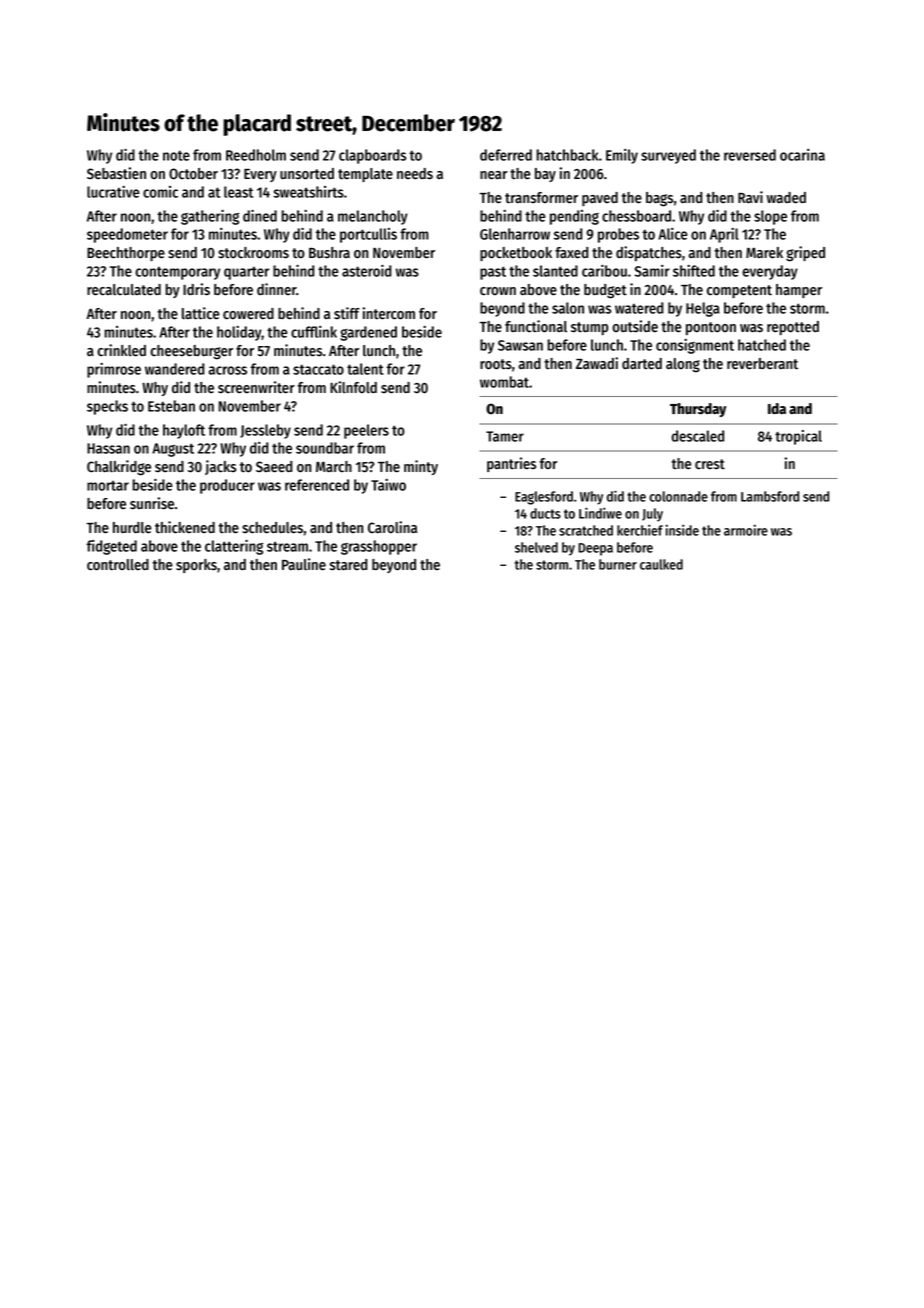 The image size is (924, 1308). Describe the element at coordinates (536, 326) in the screenshot. I see `functional` at that location.
